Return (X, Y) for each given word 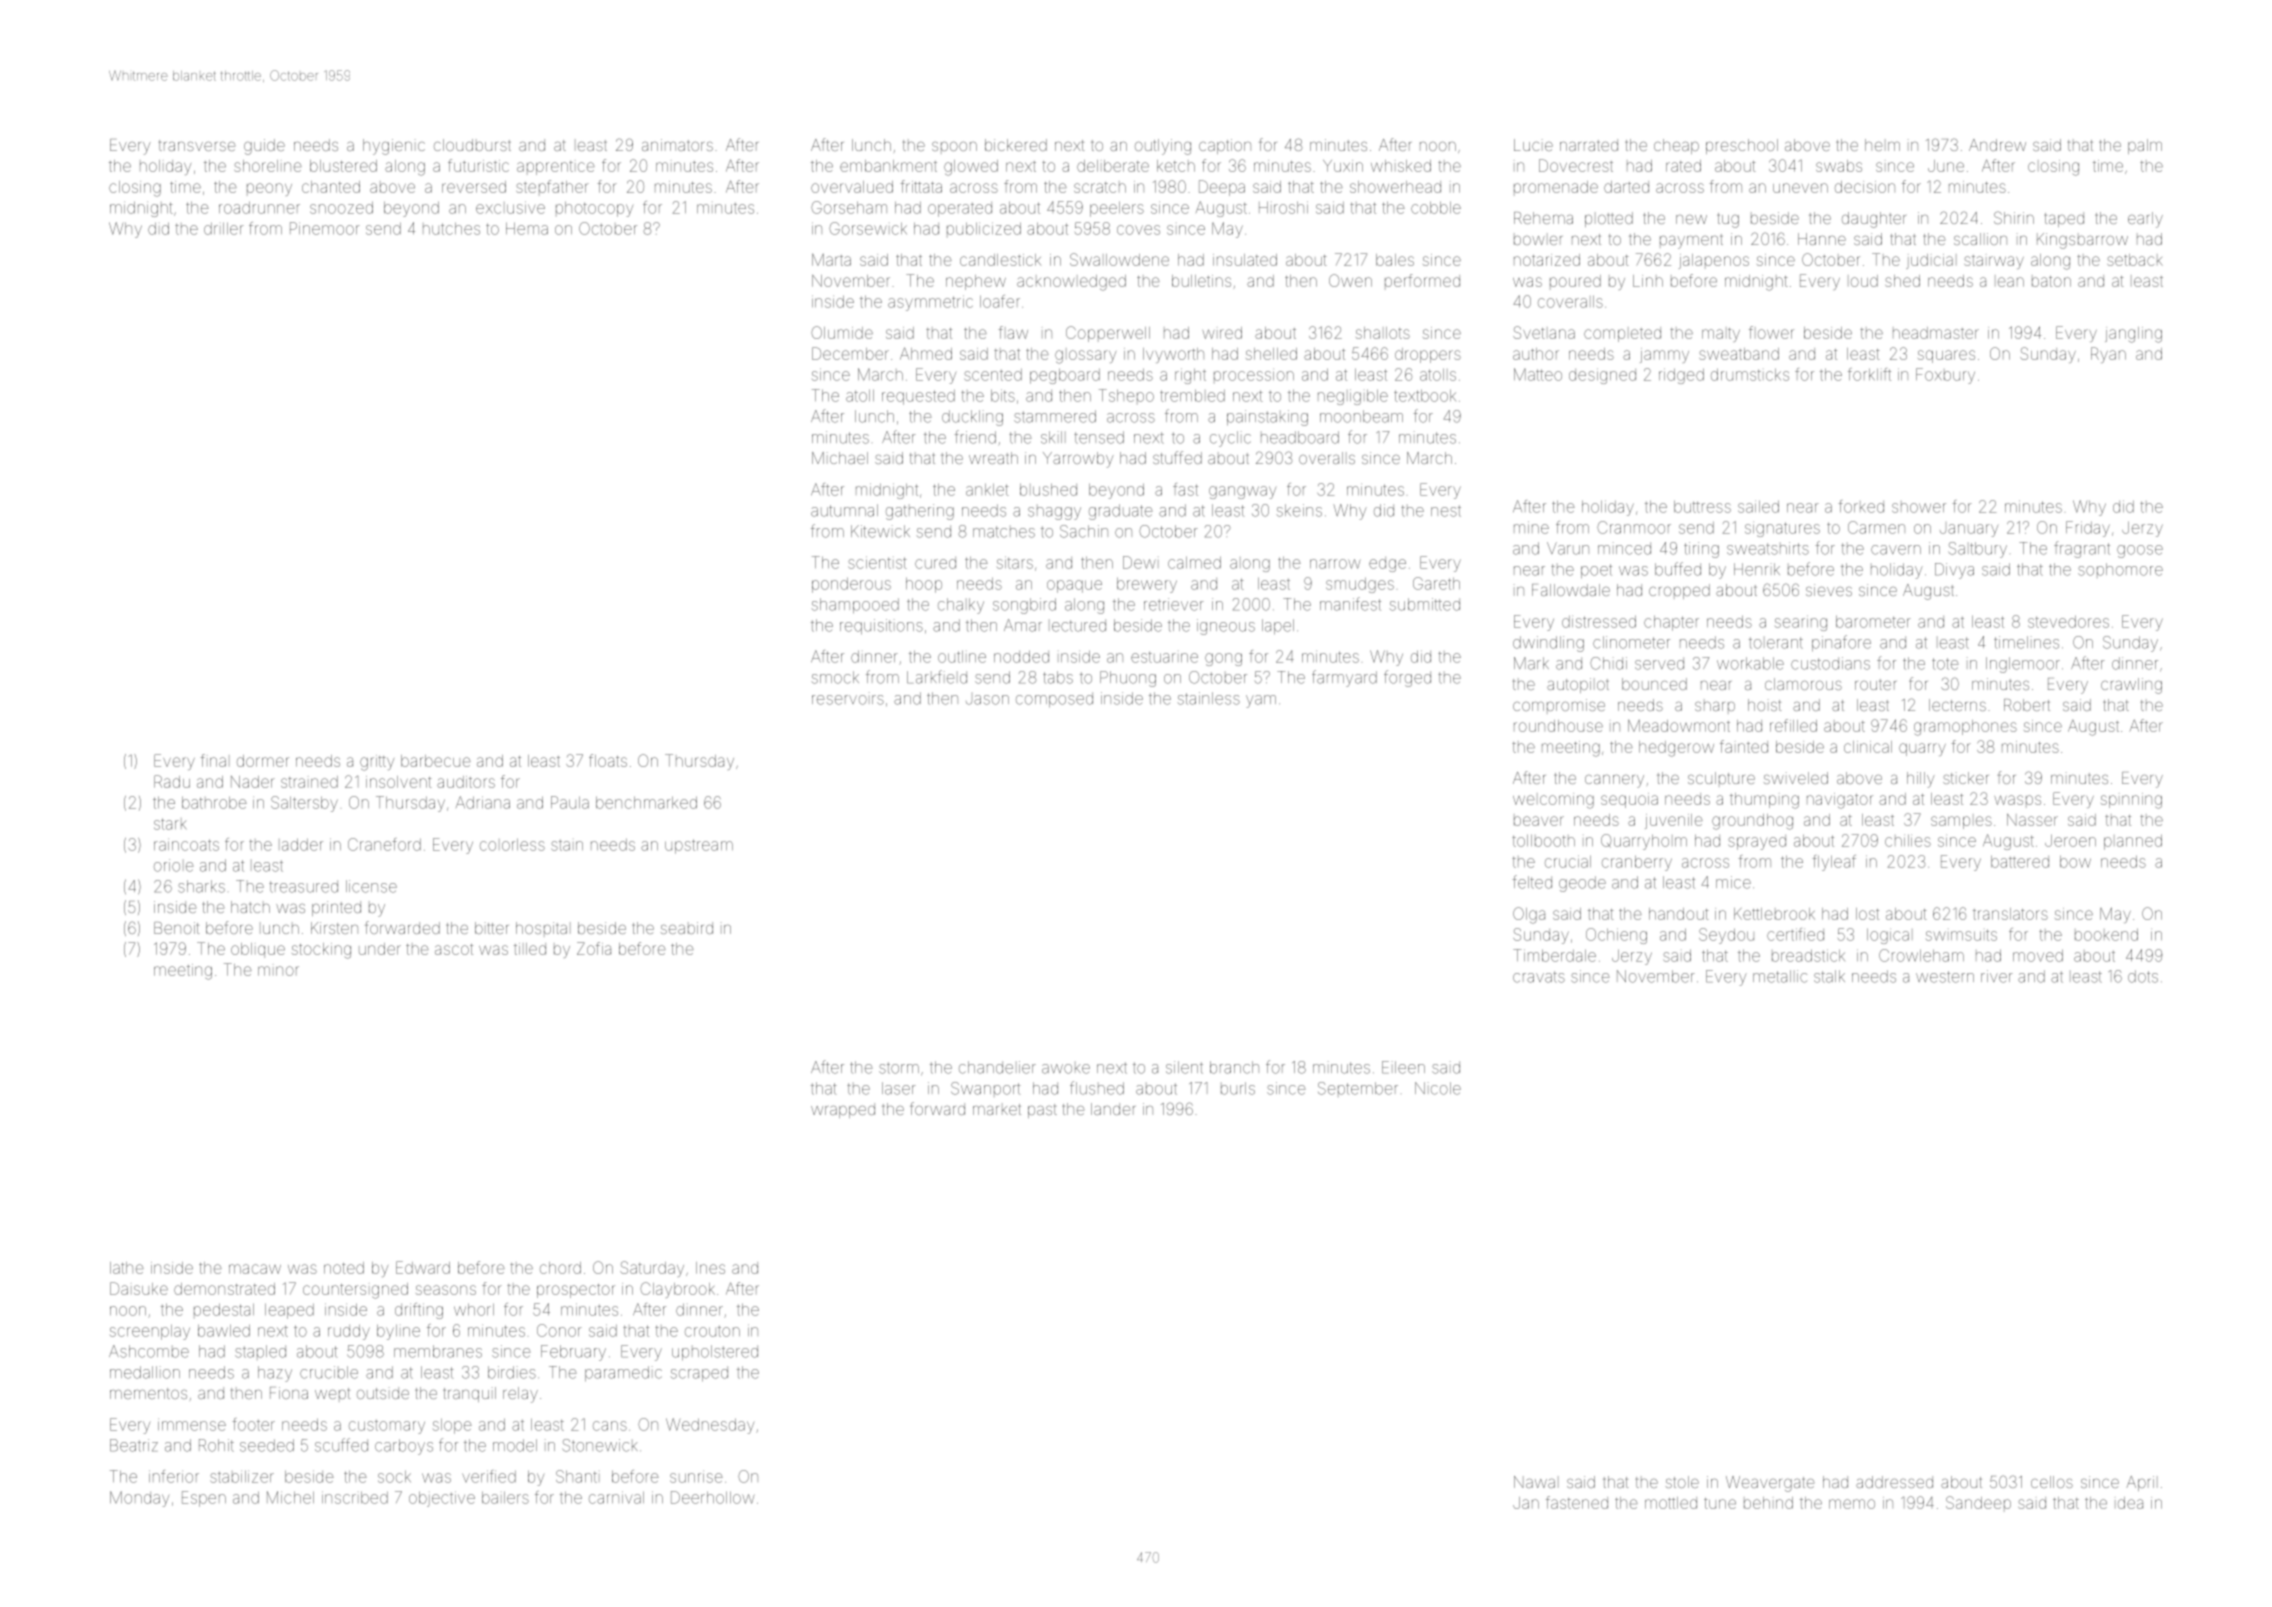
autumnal (844, 510)
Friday (2088, 529)
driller (224, 229)
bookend (2106, 935)
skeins (1299, 510)
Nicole (1438, 1088)
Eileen (1403, 1067)
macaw (255, 1269)
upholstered (715, 1352)
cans (610, 1426)
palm (2145, 146)
